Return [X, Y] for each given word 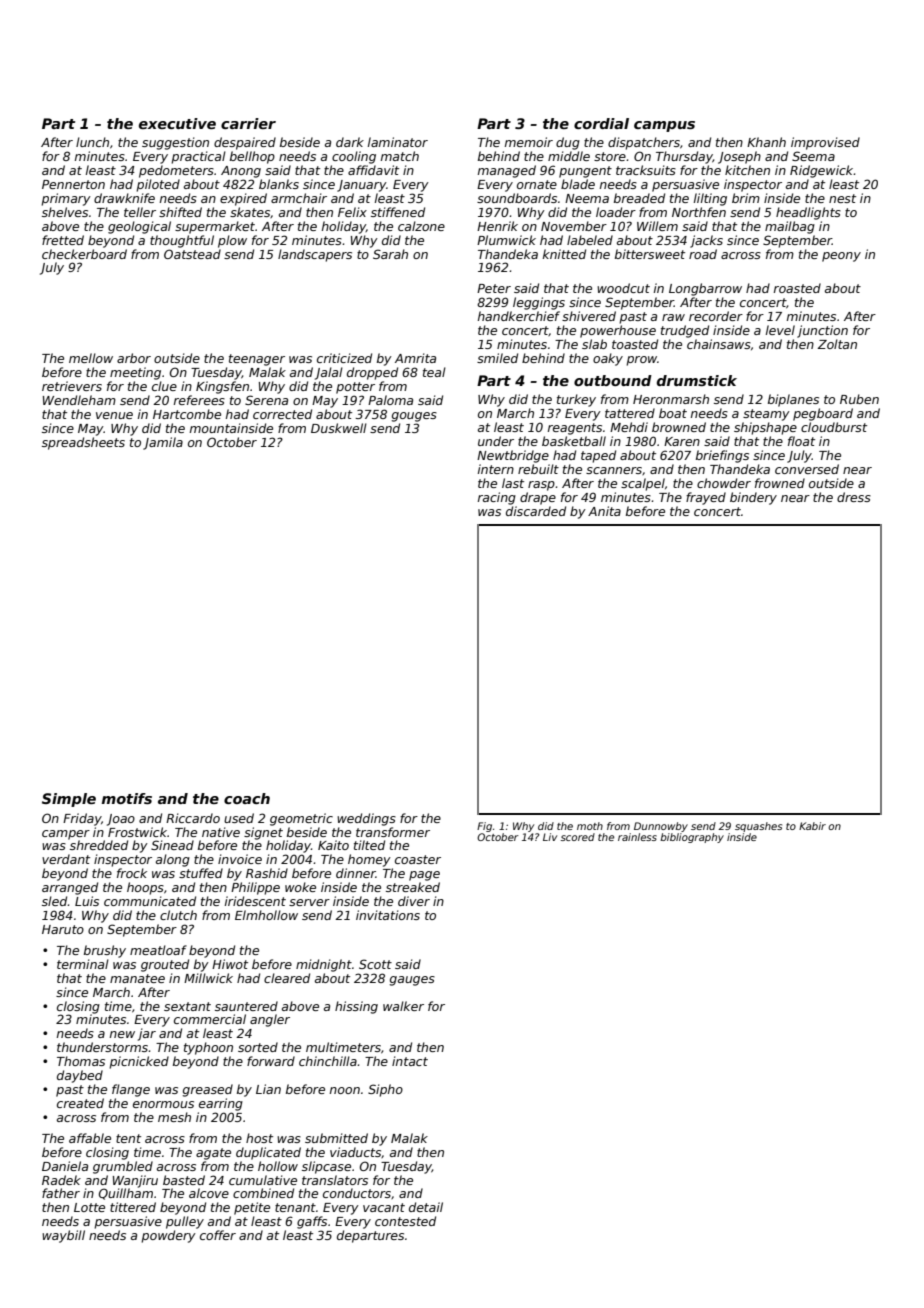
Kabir [812, 826]
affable [90, 1138]
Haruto [63, 929]
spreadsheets [83, 443]
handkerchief [519, 316]
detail [426, 1207]
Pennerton [73, 184]
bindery [753, 498]
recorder [716, 316]
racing [497, 498]
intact [410, 1061]
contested [405, 1221]
